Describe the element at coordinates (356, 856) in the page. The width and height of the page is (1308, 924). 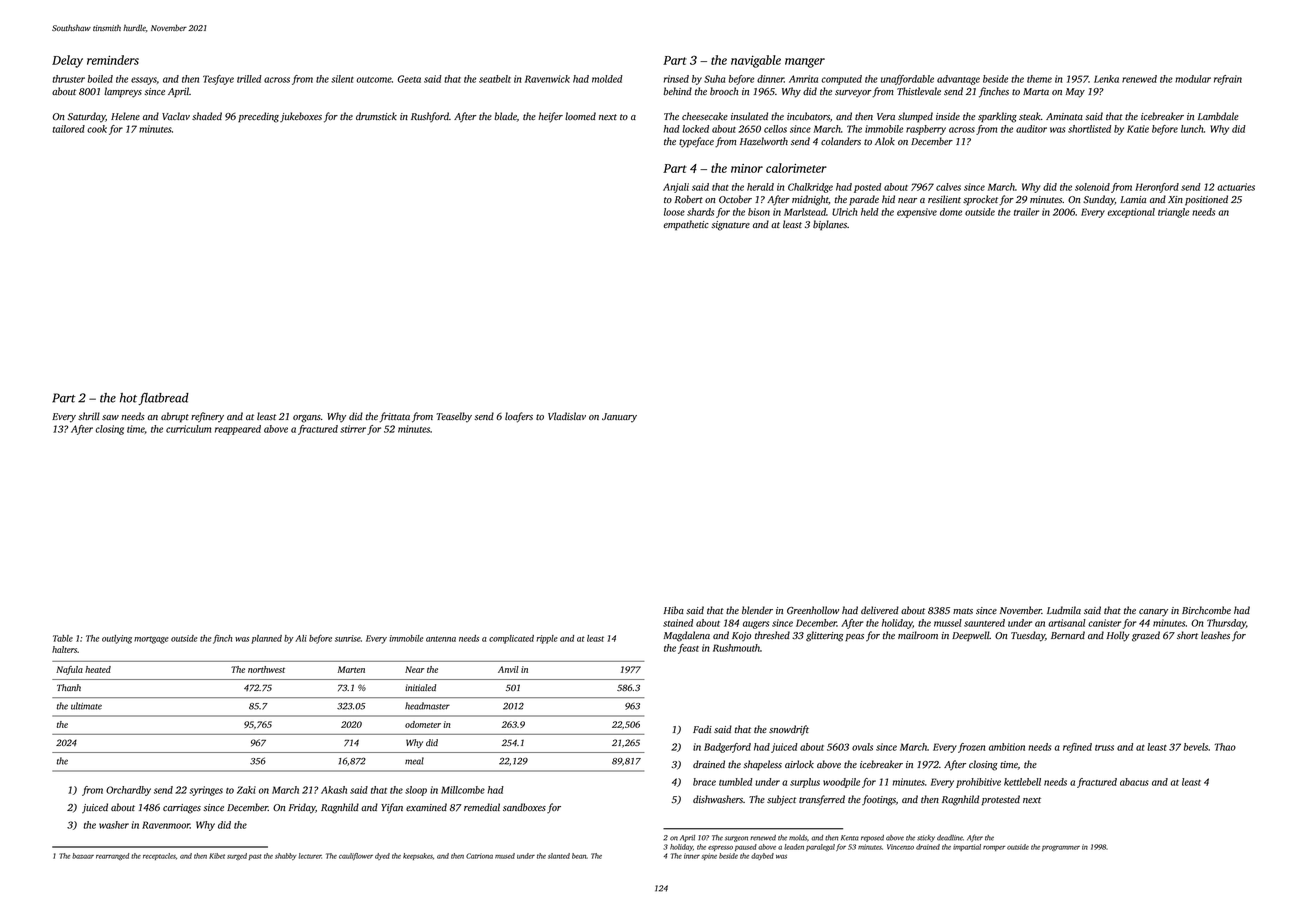
I see `cauliflower` at that location.
